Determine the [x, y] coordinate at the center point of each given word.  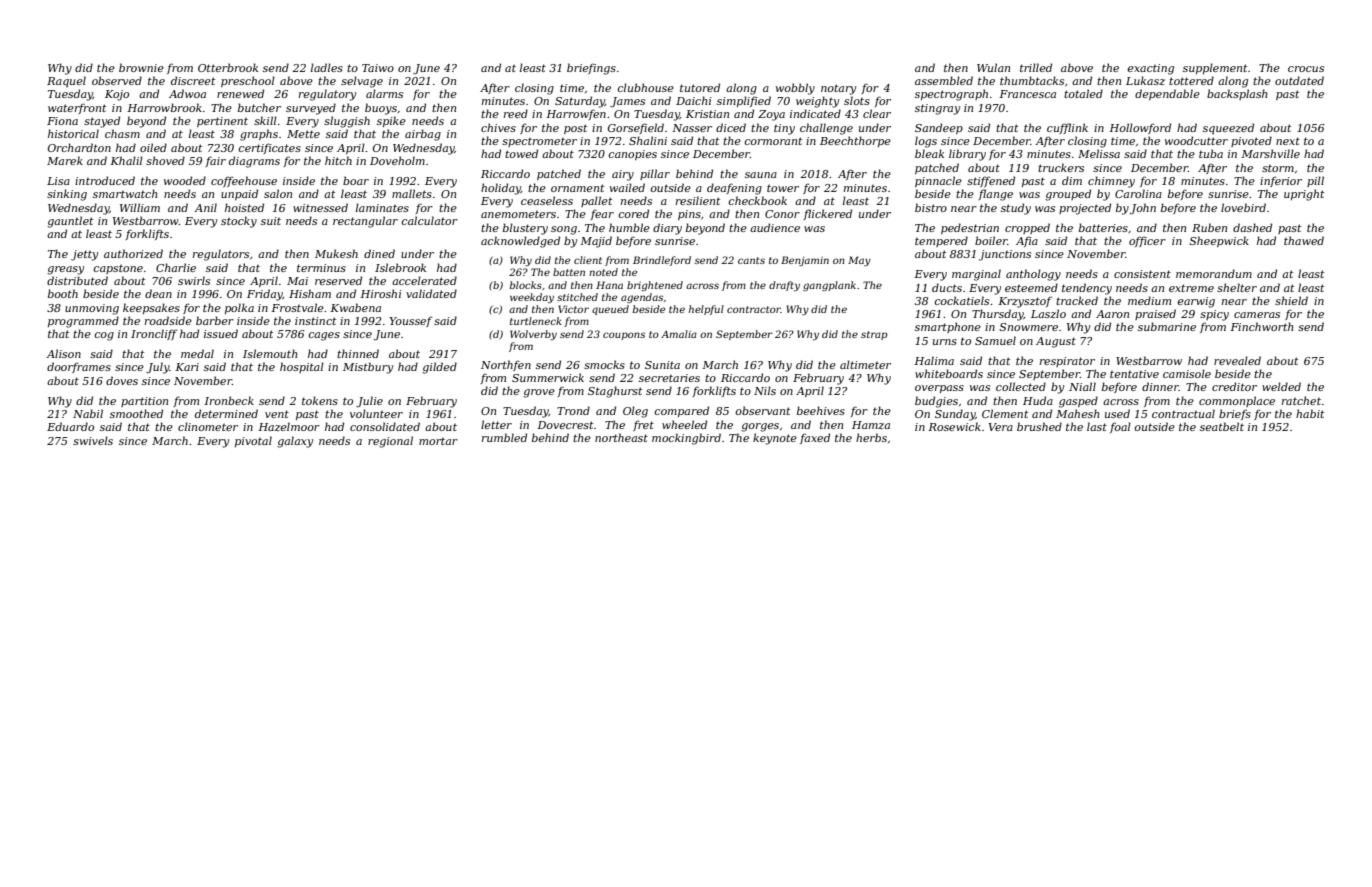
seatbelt [1222, 426]
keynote [775, 439]
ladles [327, 67]
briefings [591, 69]
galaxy [295, 442]
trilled [1036, 67]
